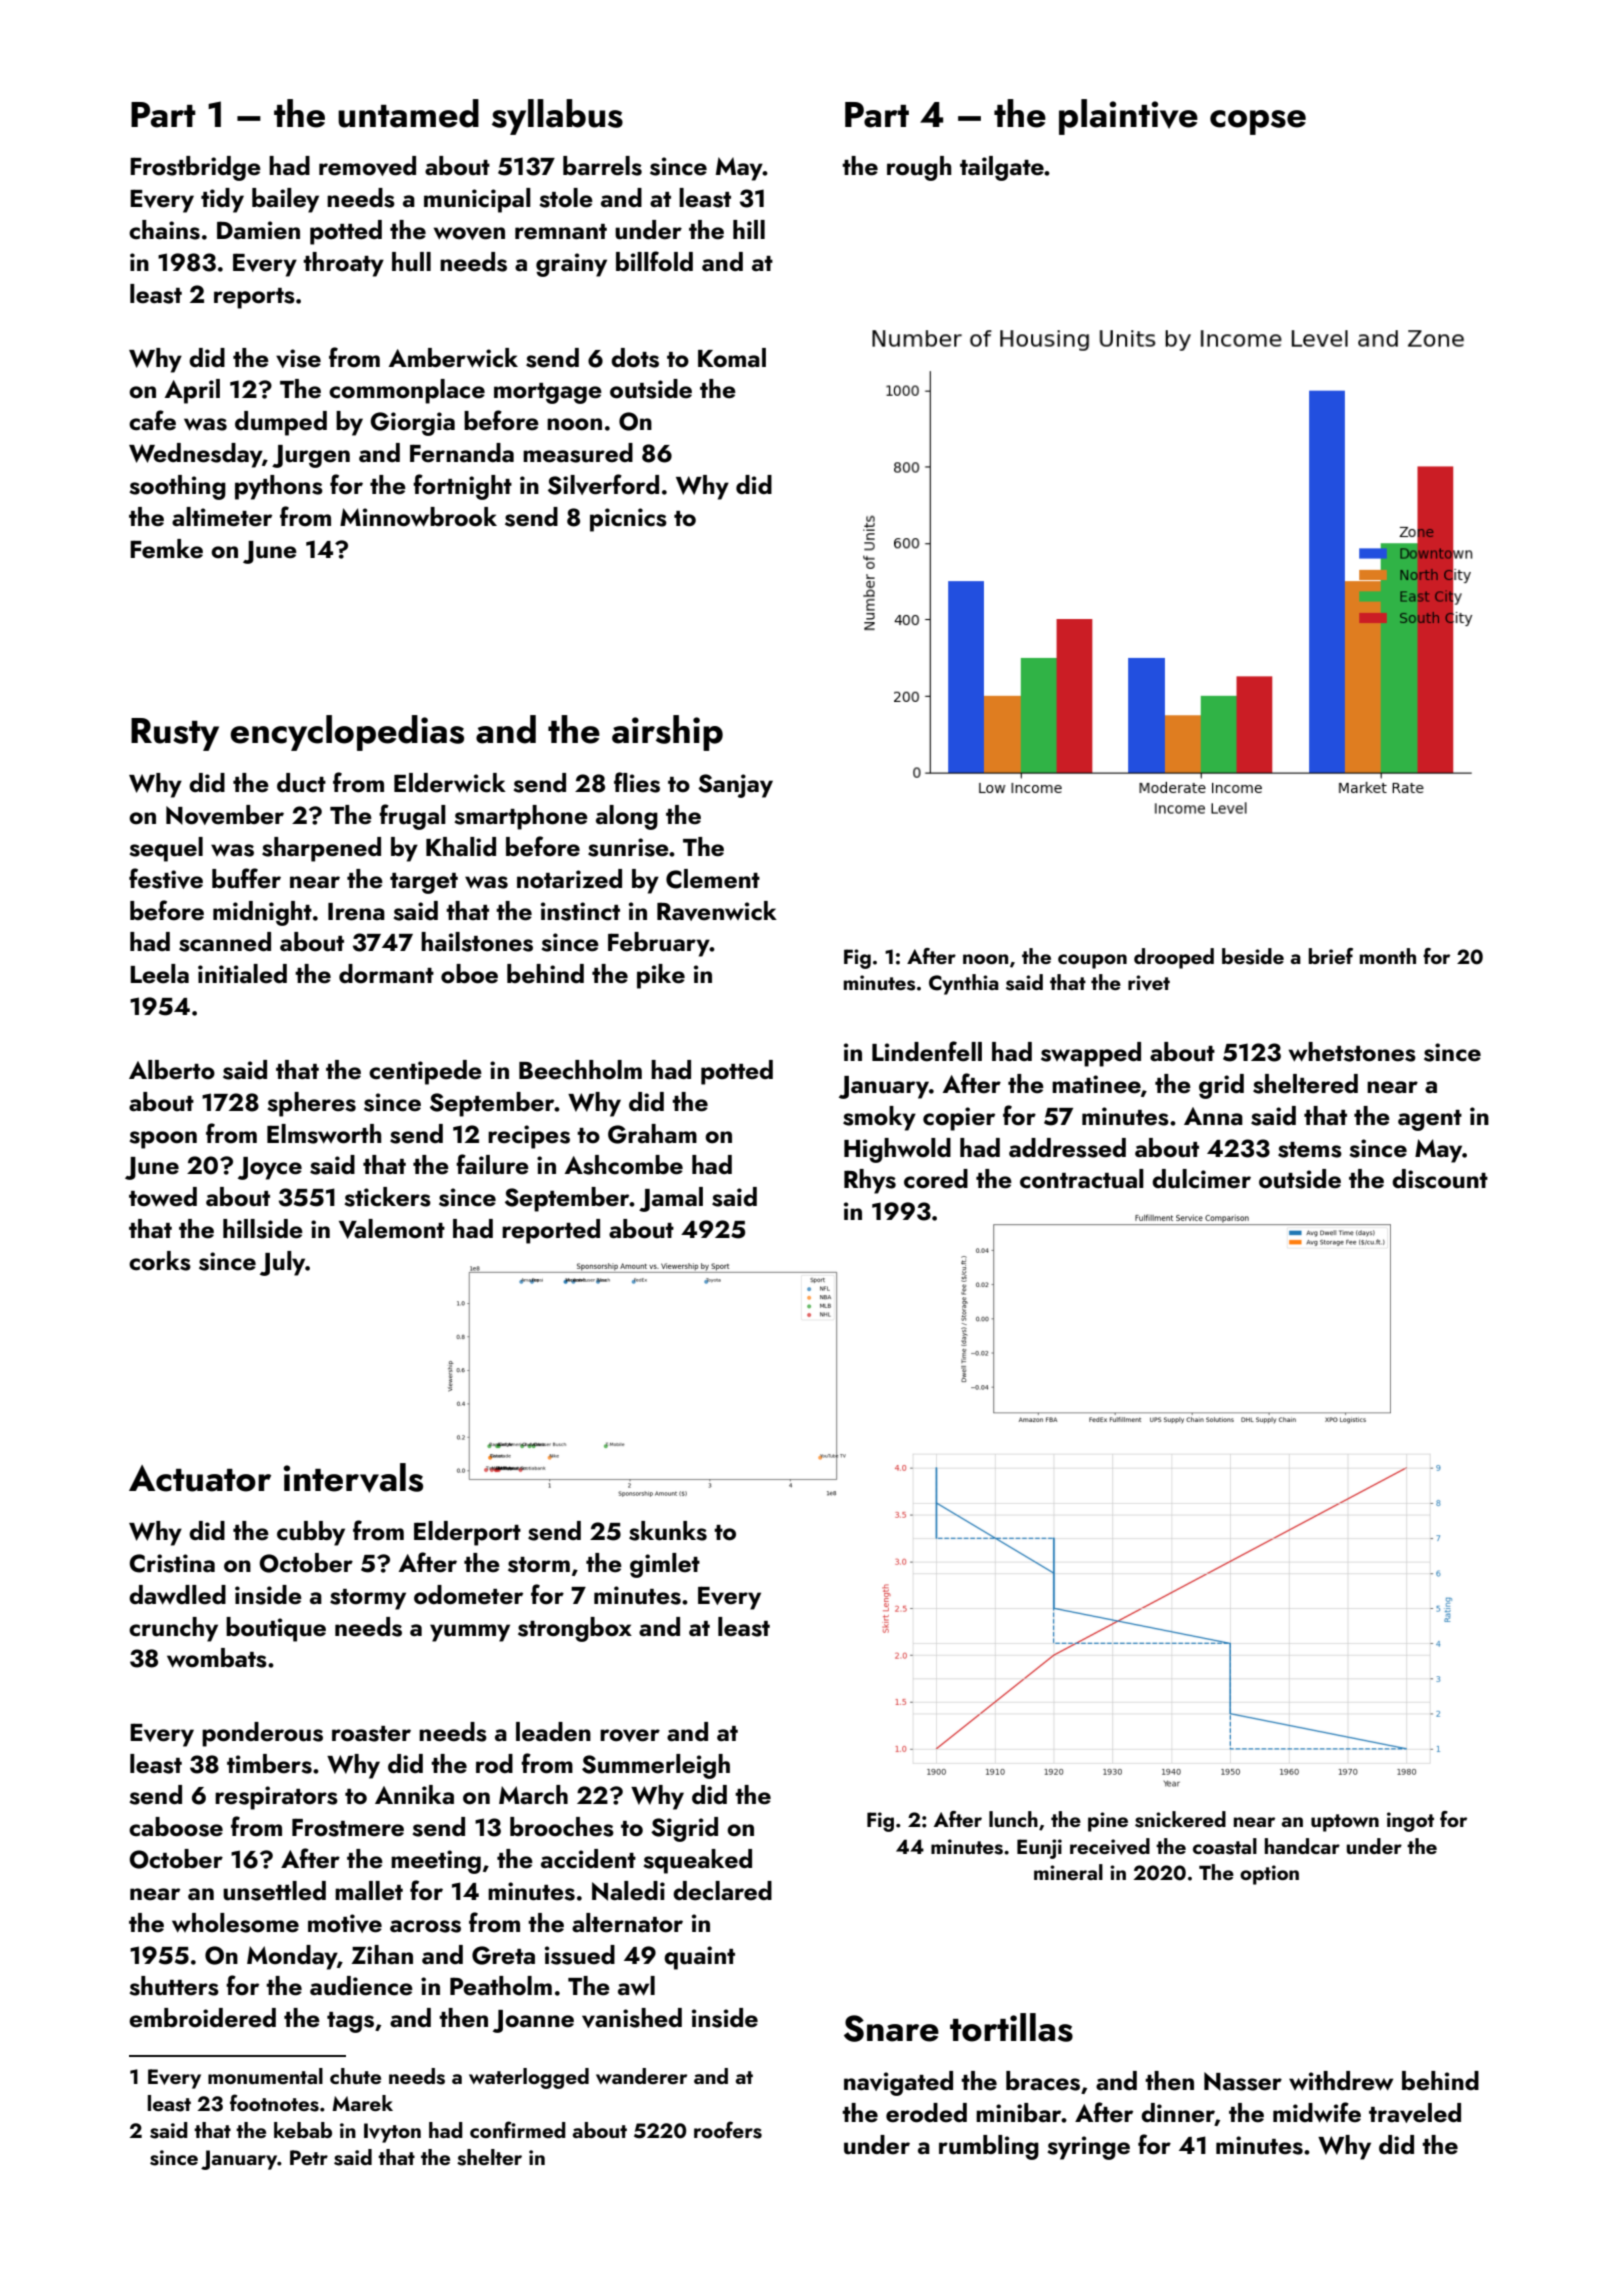  Describe the element at coordinates (668, 1531) in the document. I see `skunks` at that location.
